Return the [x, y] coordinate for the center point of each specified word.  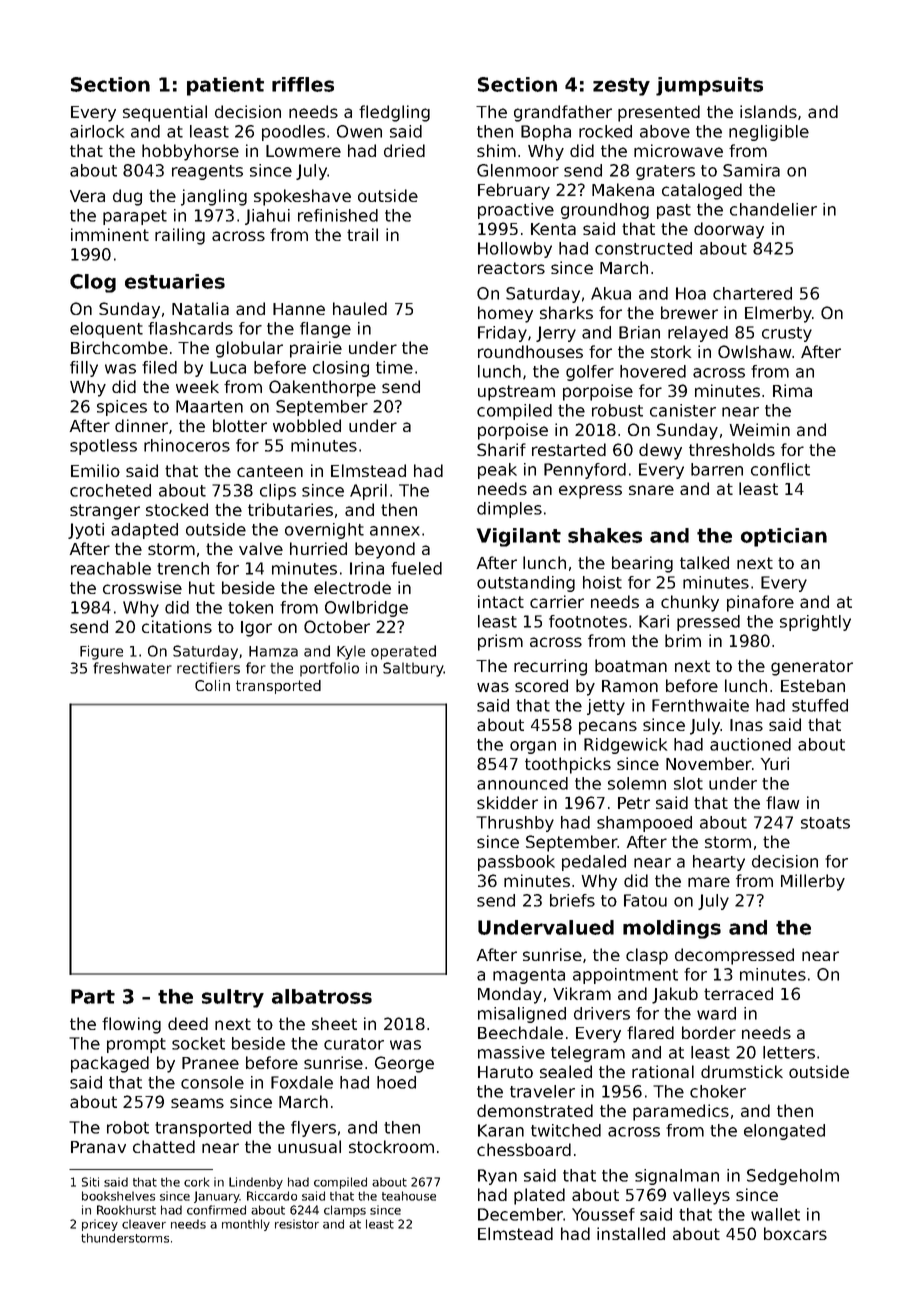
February [514, 191]
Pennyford [585, 471]
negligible [769, 133]
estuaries [175, 281]
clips [278, 492]
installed [631, 1233]
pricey [100, 1225]
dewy [660, 451]
